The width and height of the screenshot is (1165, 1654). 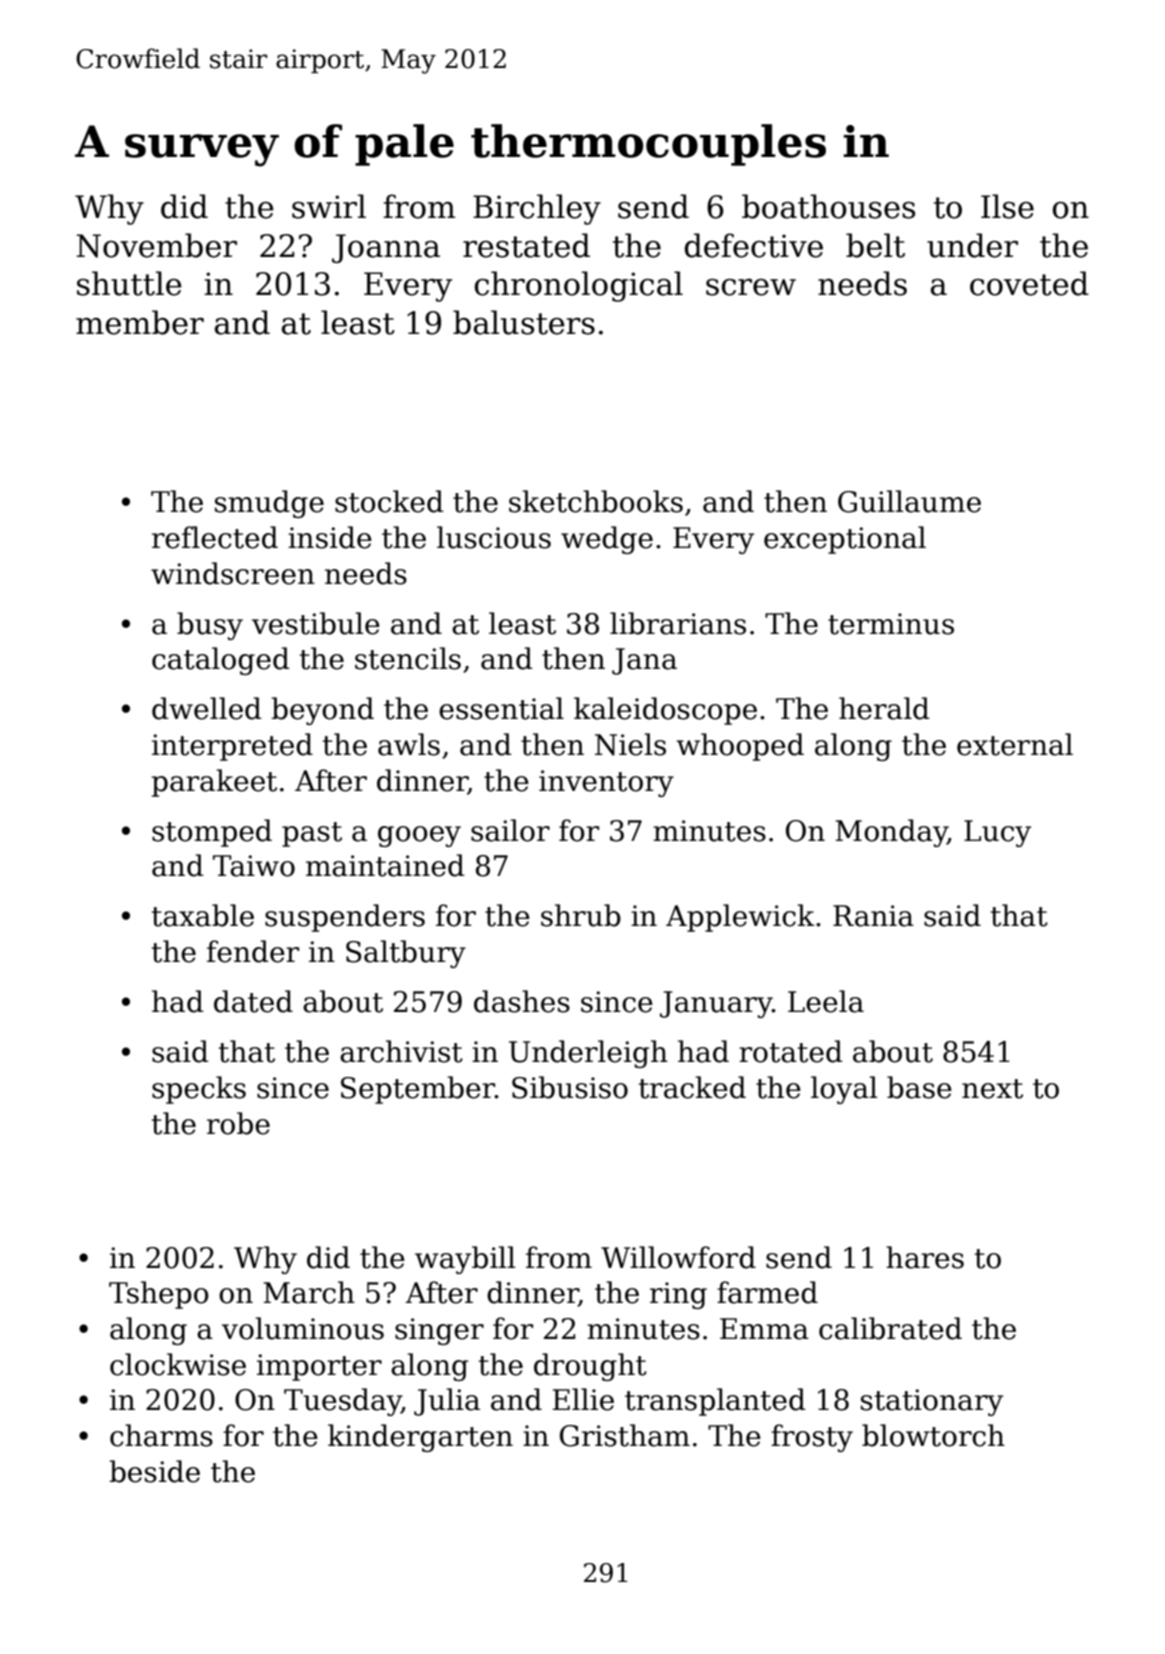 I want to click on January, so click(x=716, y=1004).
